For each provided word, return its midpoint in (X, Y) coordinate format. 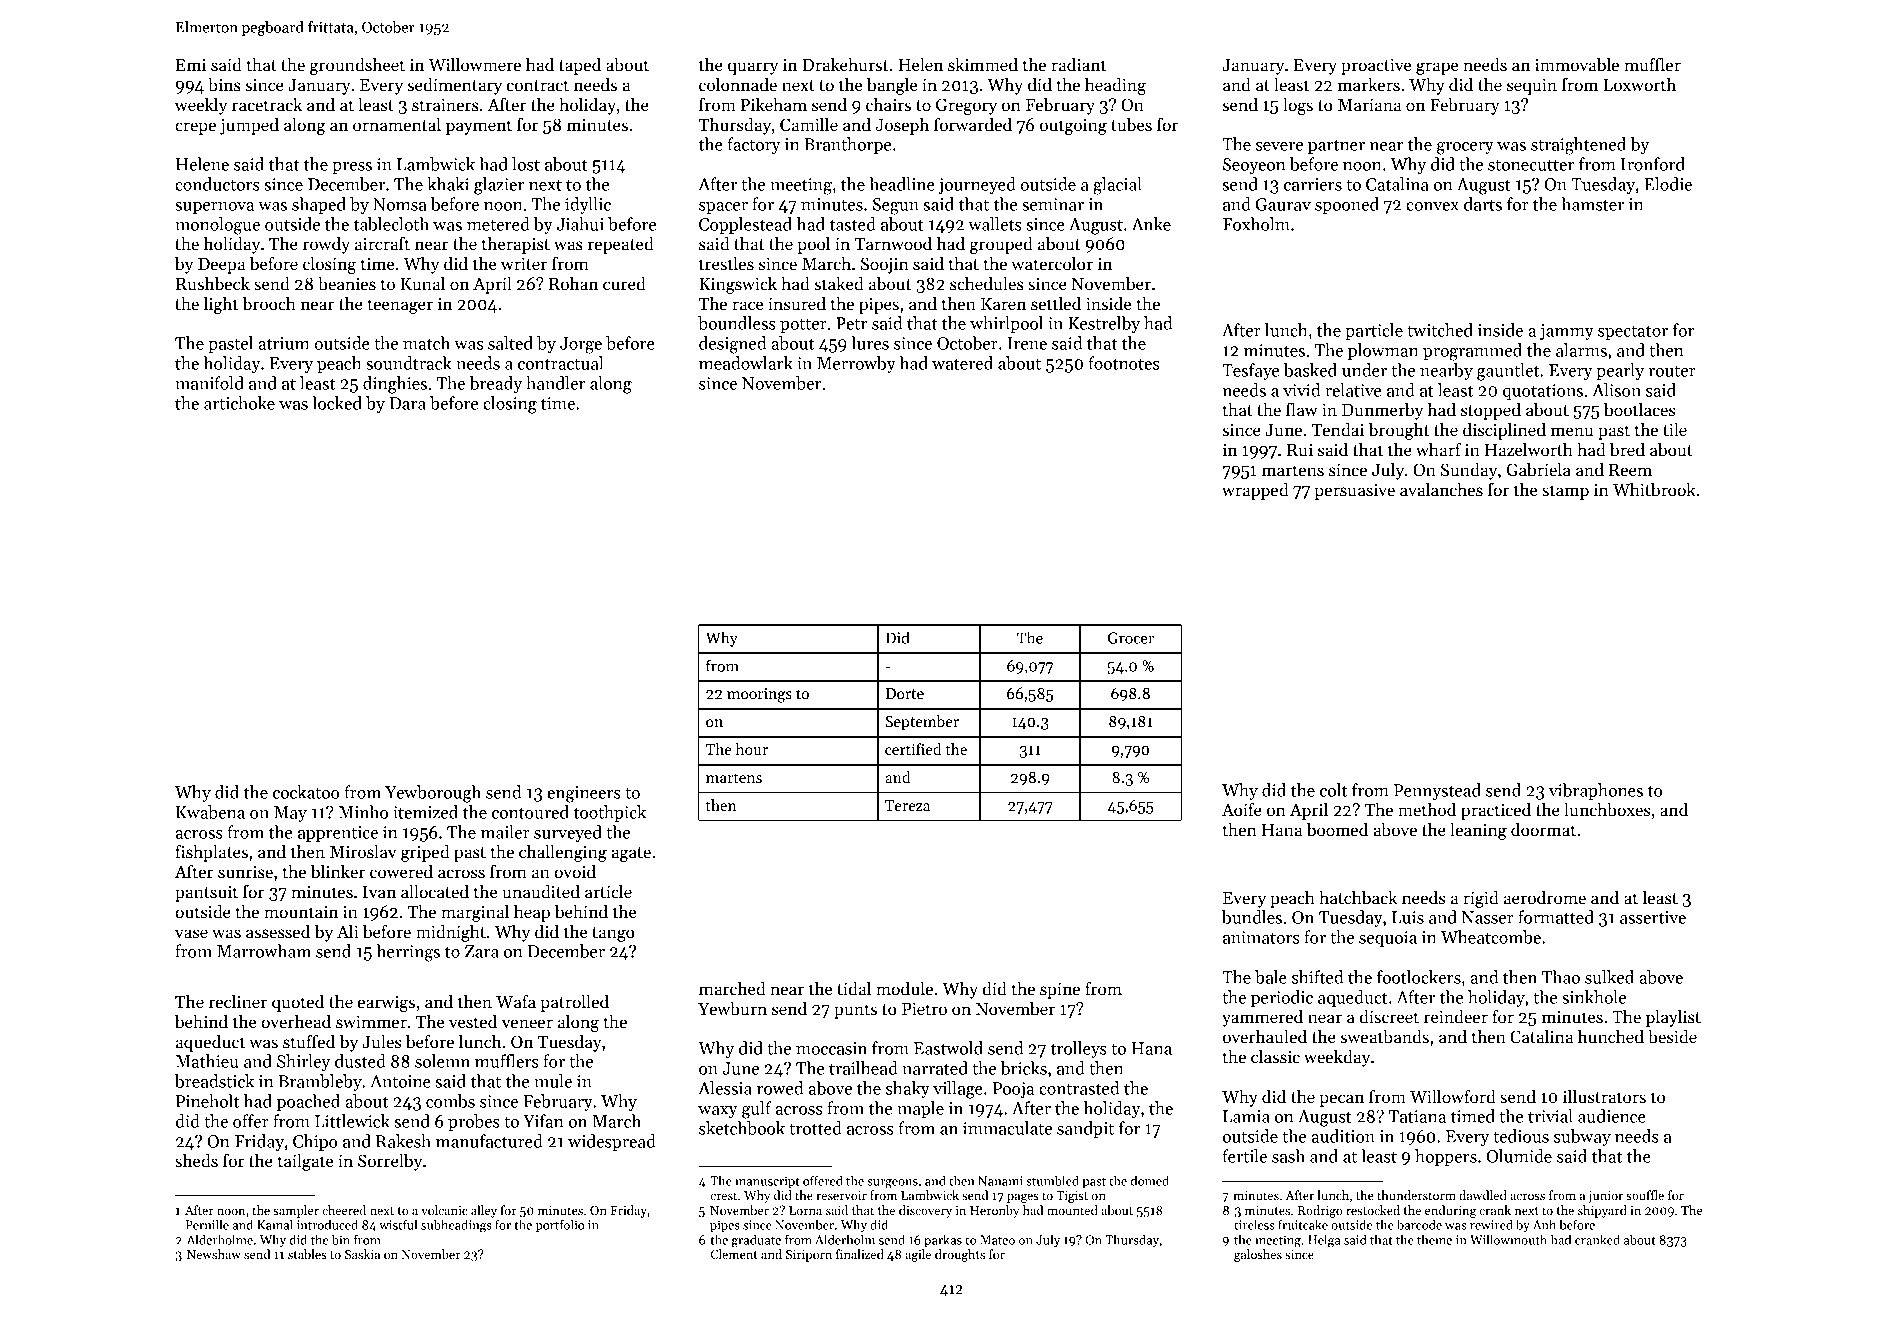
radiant (1078, 64)
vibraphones (1596, 791)
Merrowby (856, 364)
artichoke (239, 403)
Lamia (1246, 1116)
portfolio (560, 1225)
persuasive (1355, 491)
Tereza (907, 805)
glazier (499, 186)
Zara (482, 951)
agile (918, 1255)
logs (1298, 106)
